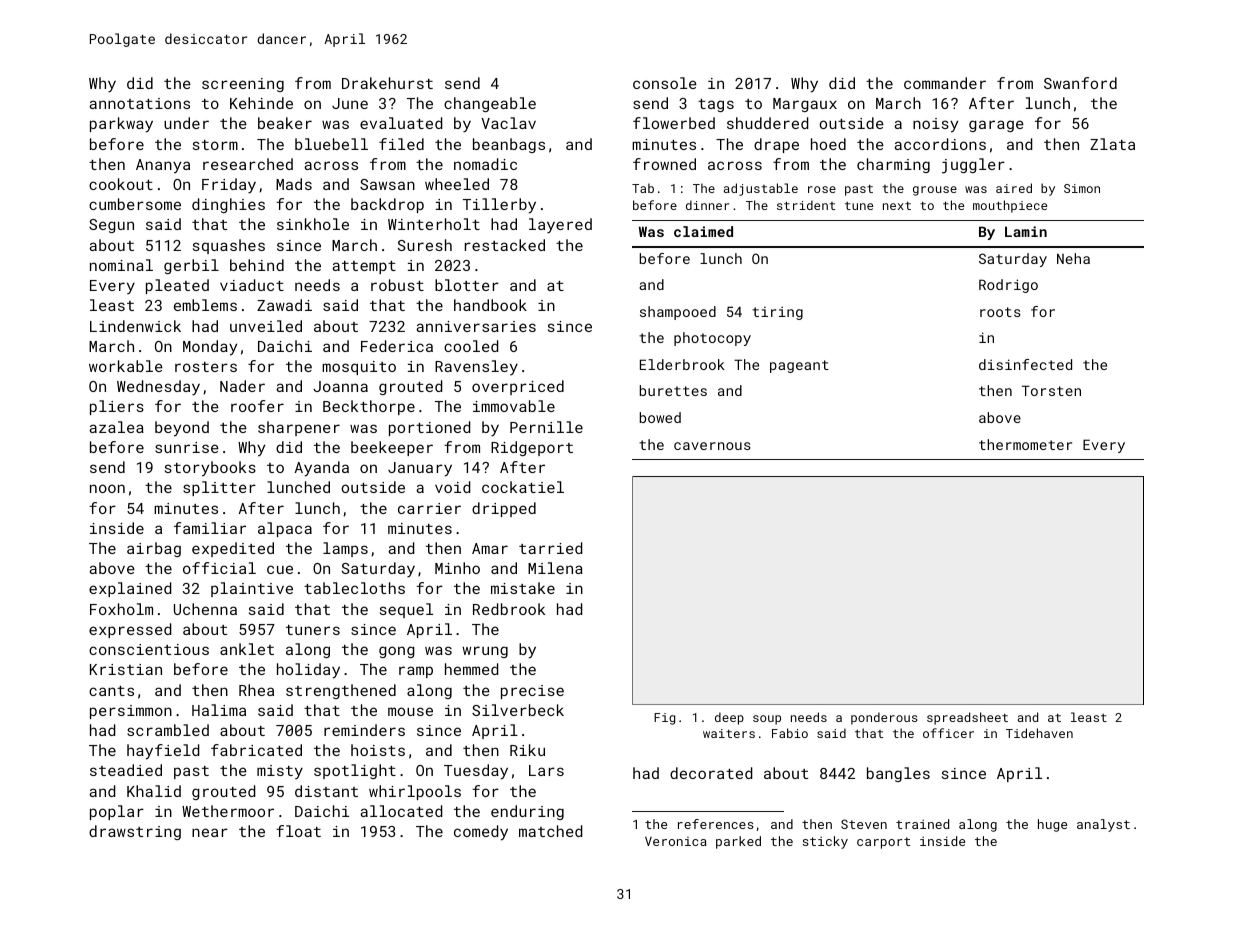 This page has width=1233, height=952. Describe the element at coordinates (139, 103) in the page. I see `annotations` at that location.
